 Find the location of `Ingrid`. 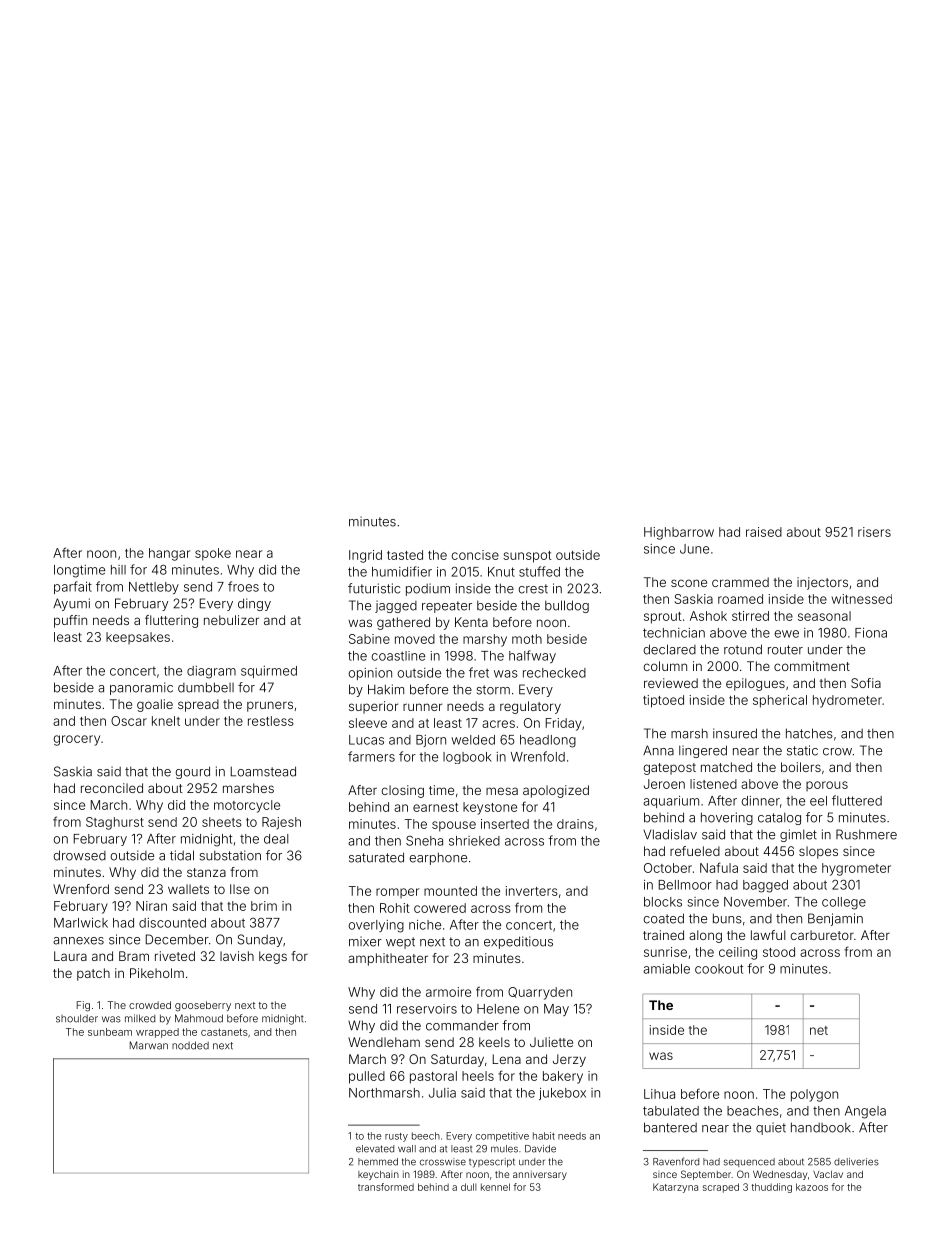

Ingrid is located at coordinates (365, 556).
